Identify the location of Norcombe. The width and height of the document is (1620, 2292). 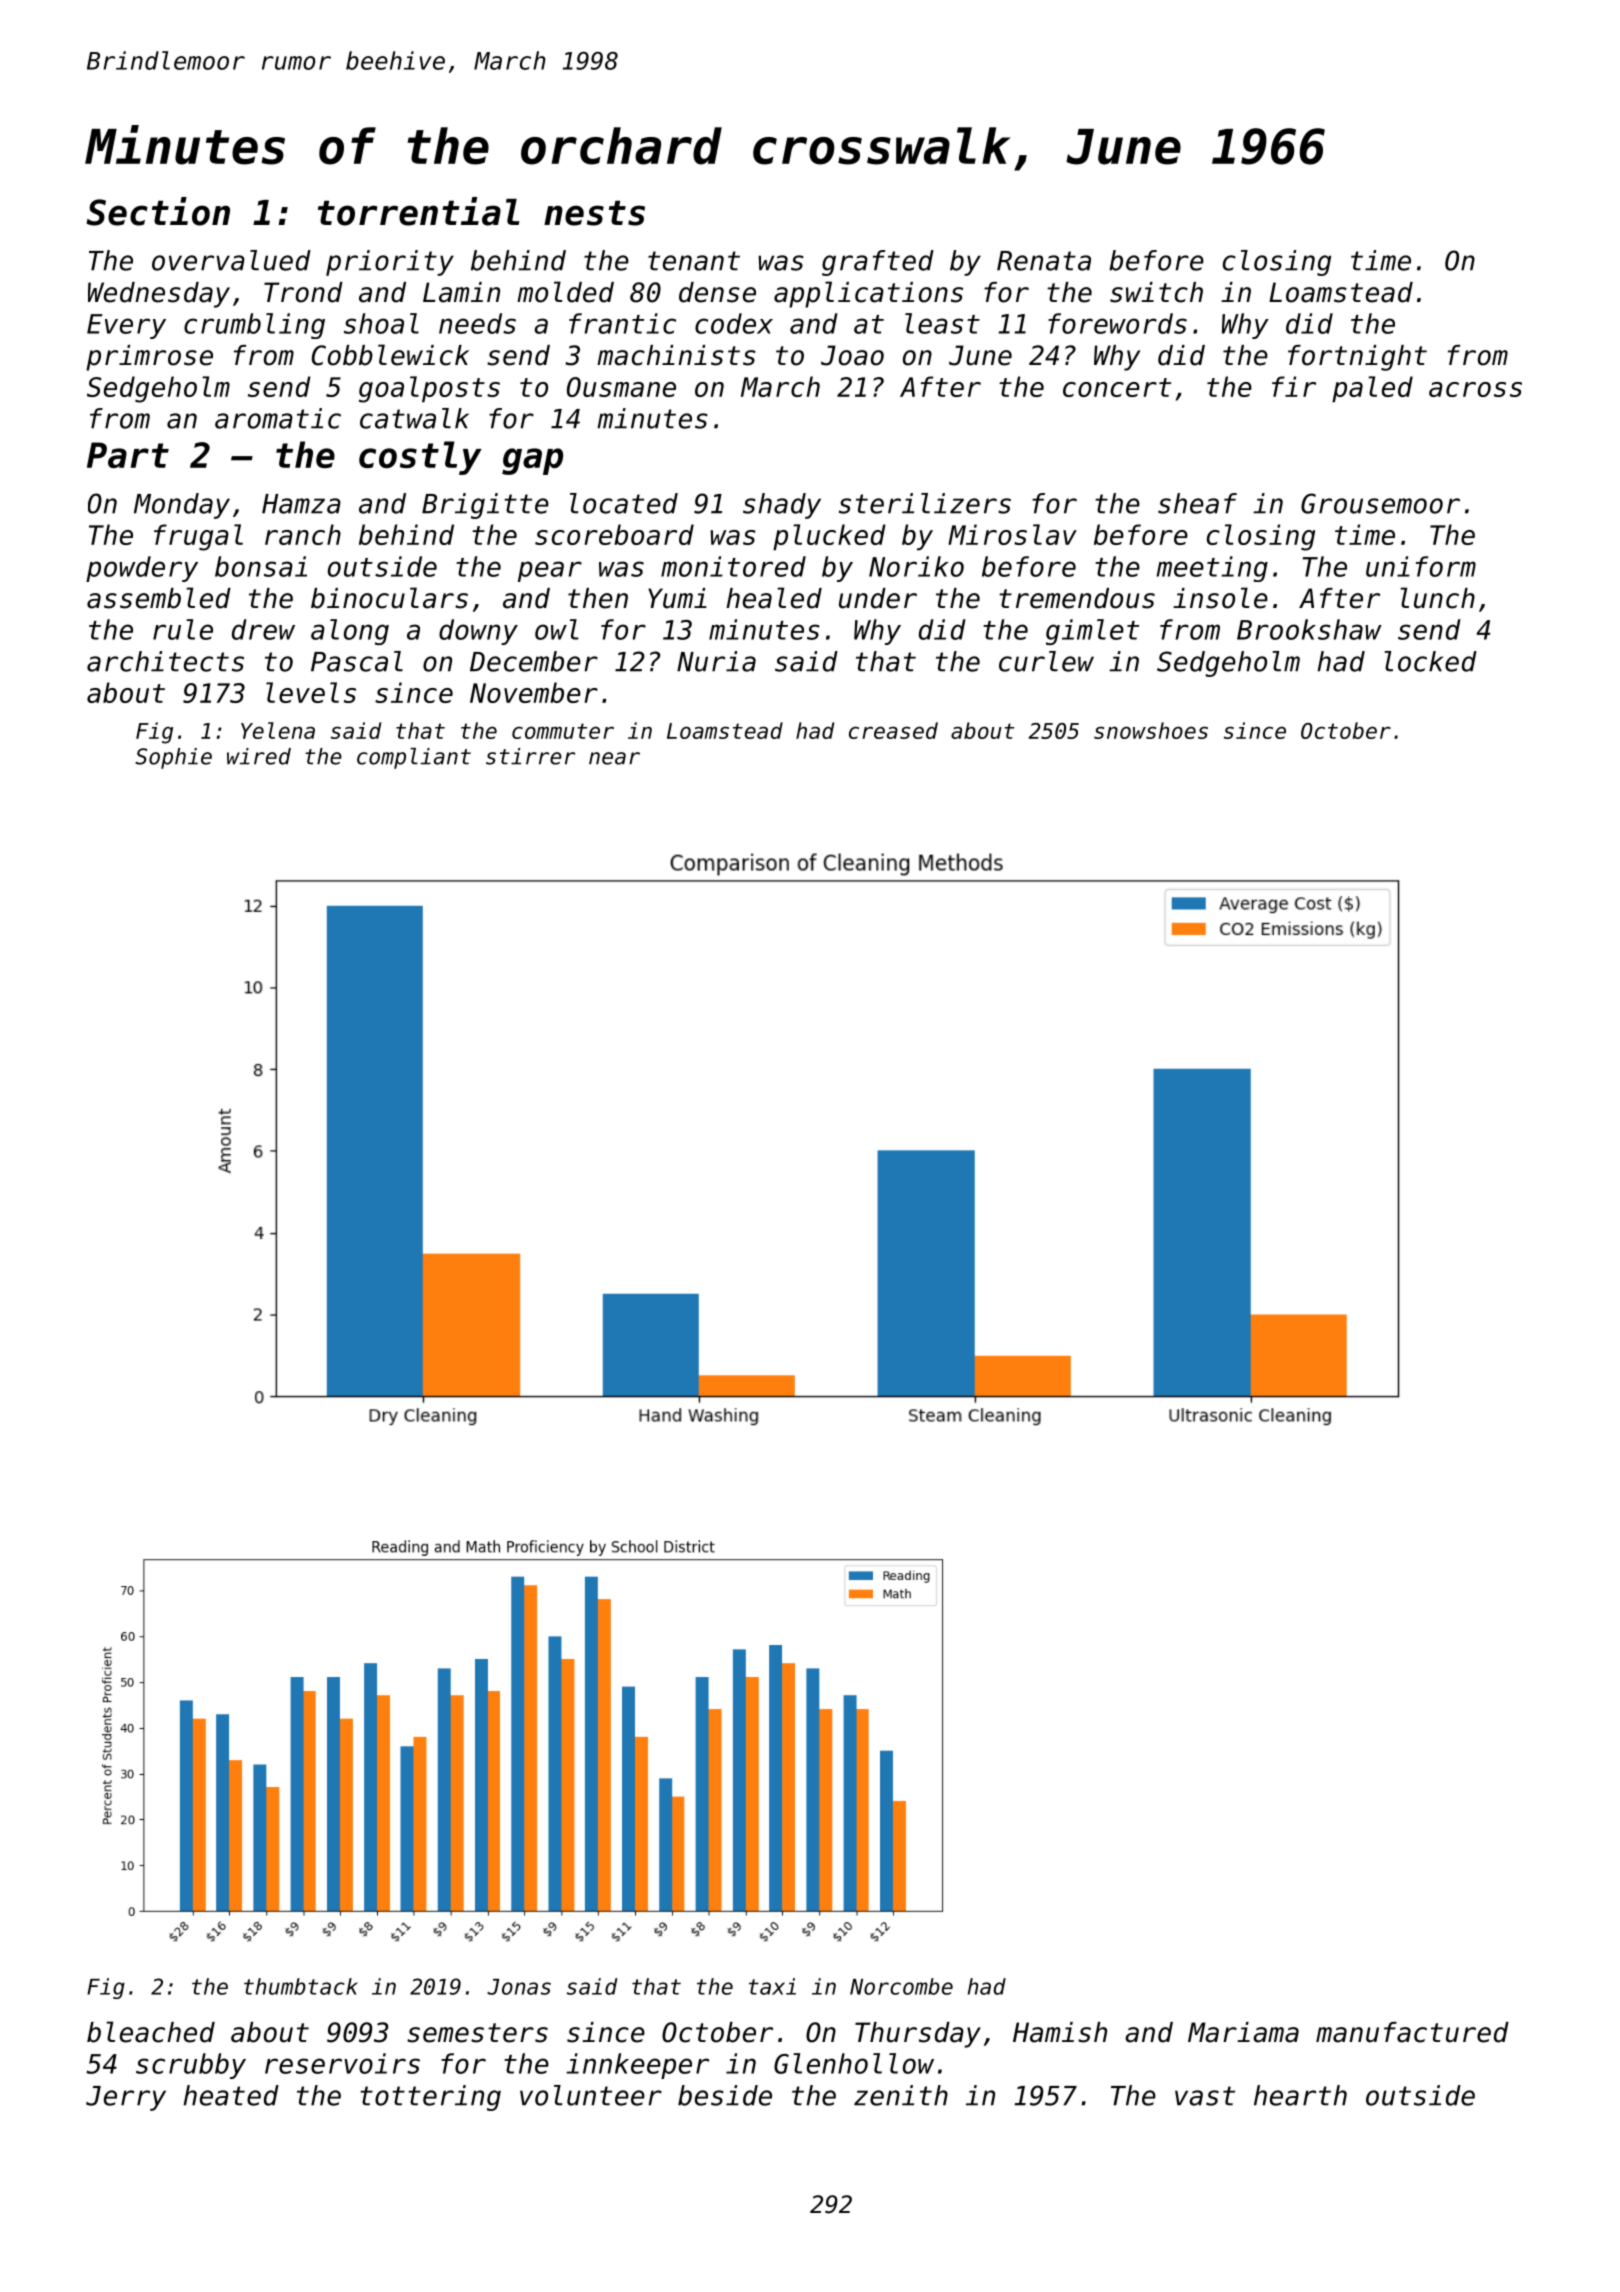
(901, 1986).
